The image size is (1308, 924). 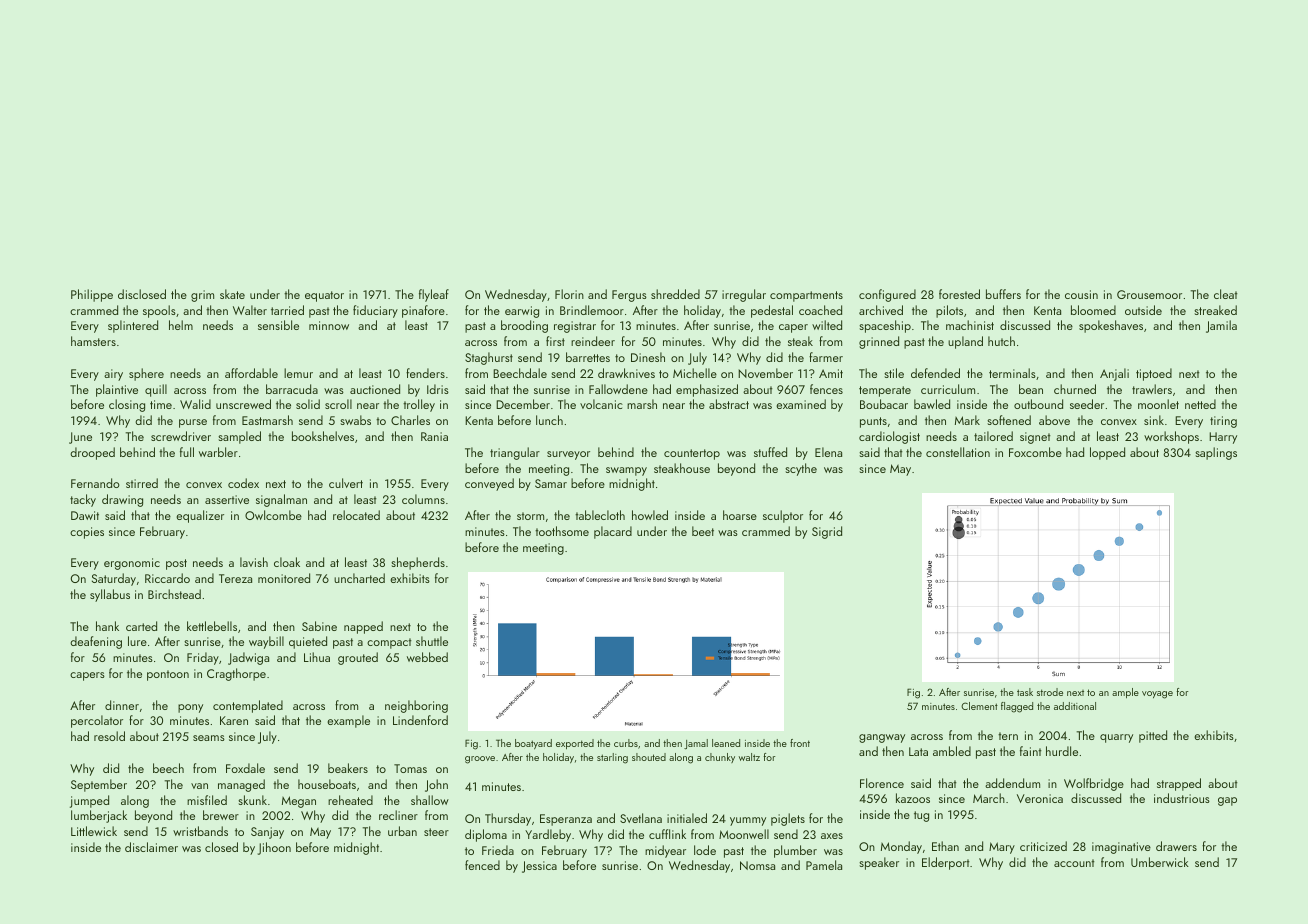 What do you see at coordinates (800, 743) in the screenshot?
I see `front` at bounding box center [800, 743].
